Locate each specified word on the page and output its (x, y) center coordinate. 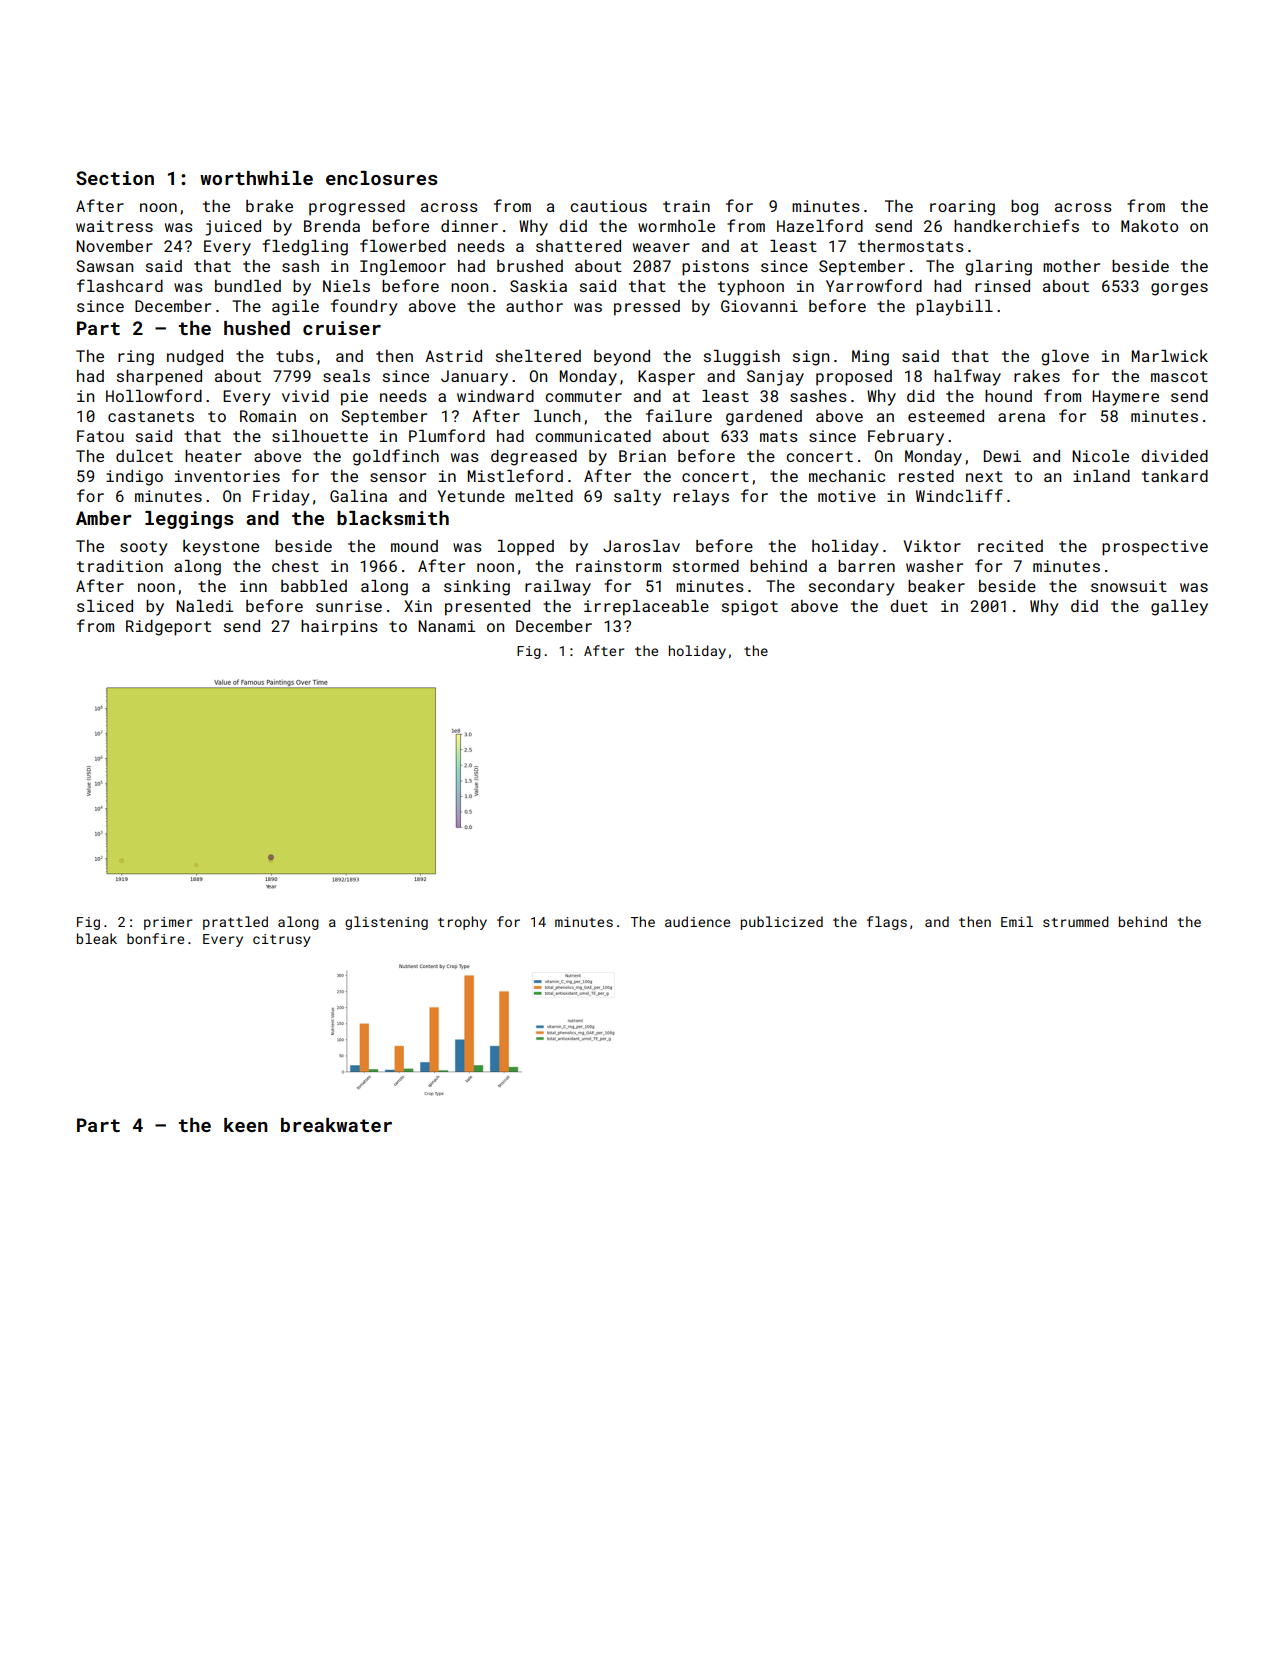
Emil (1017, 921)
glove (1065, 358)
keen (246, 1125)
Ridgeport (168, 628)
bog (1024, 208)
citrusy (282, 940)
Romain (268, 416)
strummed (1076, 921)
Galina (358, 496)
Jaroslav (641, 546)
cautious (608, 206)
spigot (750, 608)
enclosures (382, 178)
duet (909, 606)
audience (697, 921)
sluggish (742, 358)
